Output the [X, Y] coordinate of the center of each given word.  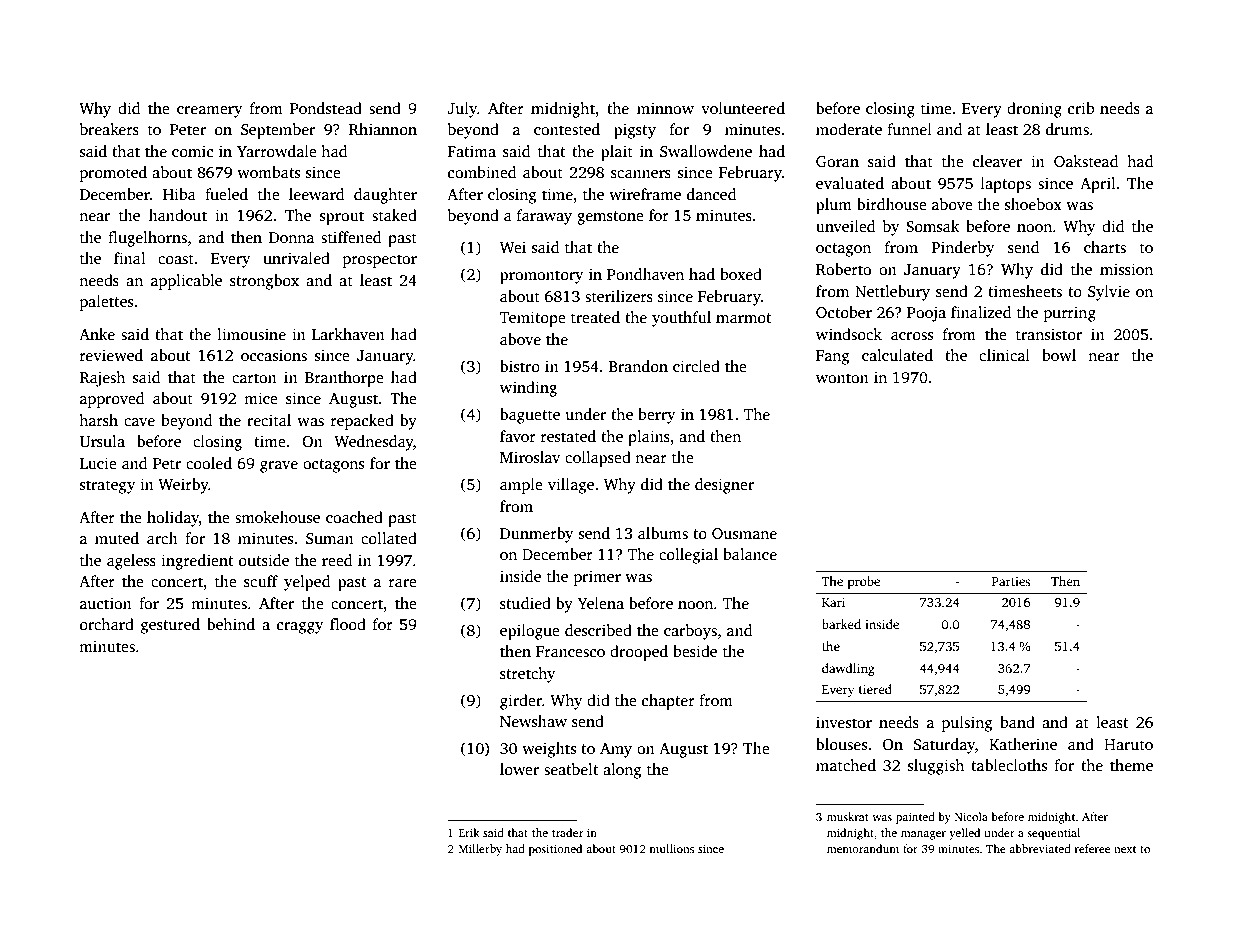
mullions [671, 848]
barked [841, 624]
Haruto [1128, 744]
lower [519, 769]
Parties [1011, 581]
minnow [665, 108]
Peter [188, 129]
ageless [131, 562]
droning [1034, 110]
